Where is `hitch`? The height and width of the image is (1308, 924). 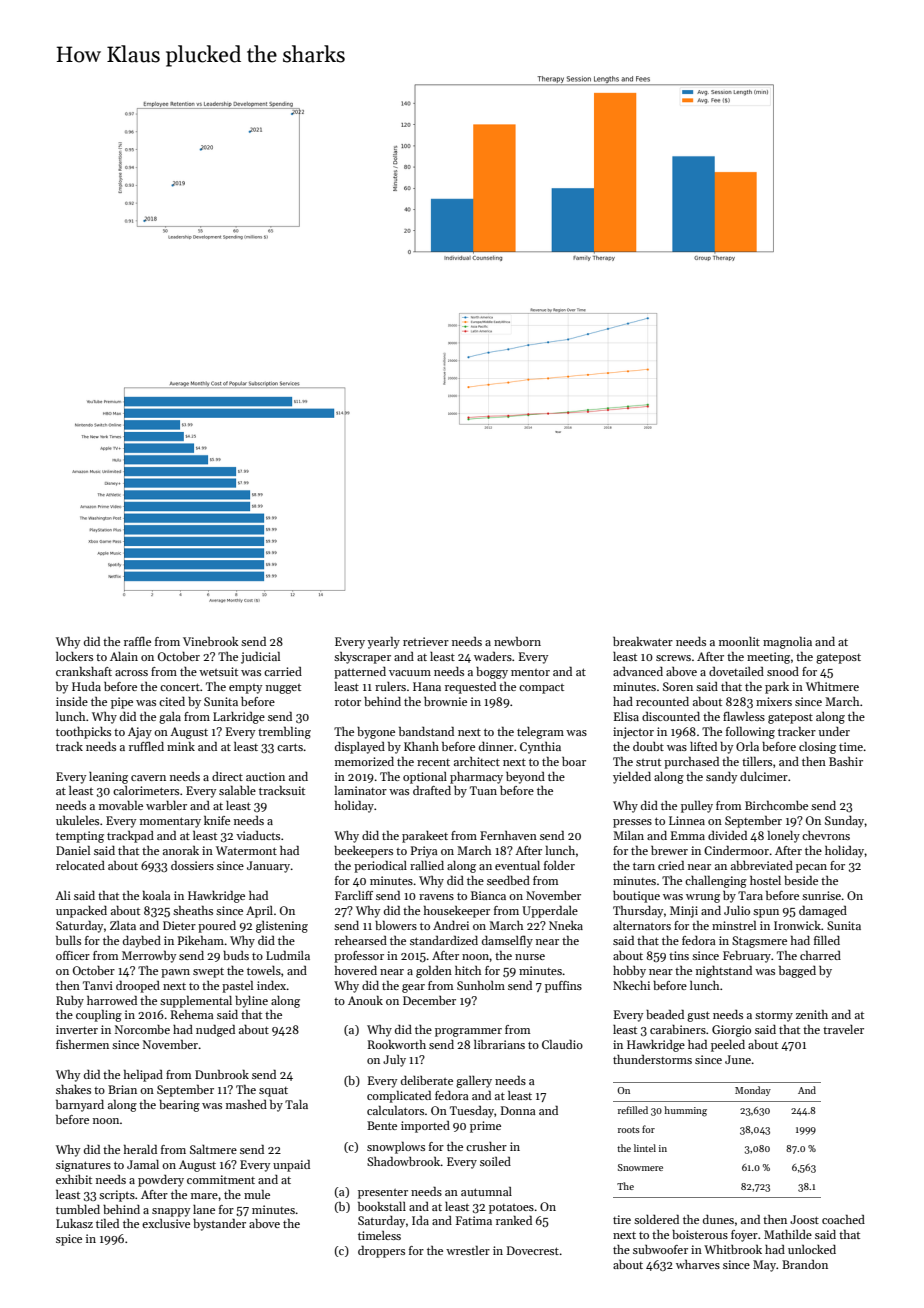 hitch is located at coordinates (468, 970).
